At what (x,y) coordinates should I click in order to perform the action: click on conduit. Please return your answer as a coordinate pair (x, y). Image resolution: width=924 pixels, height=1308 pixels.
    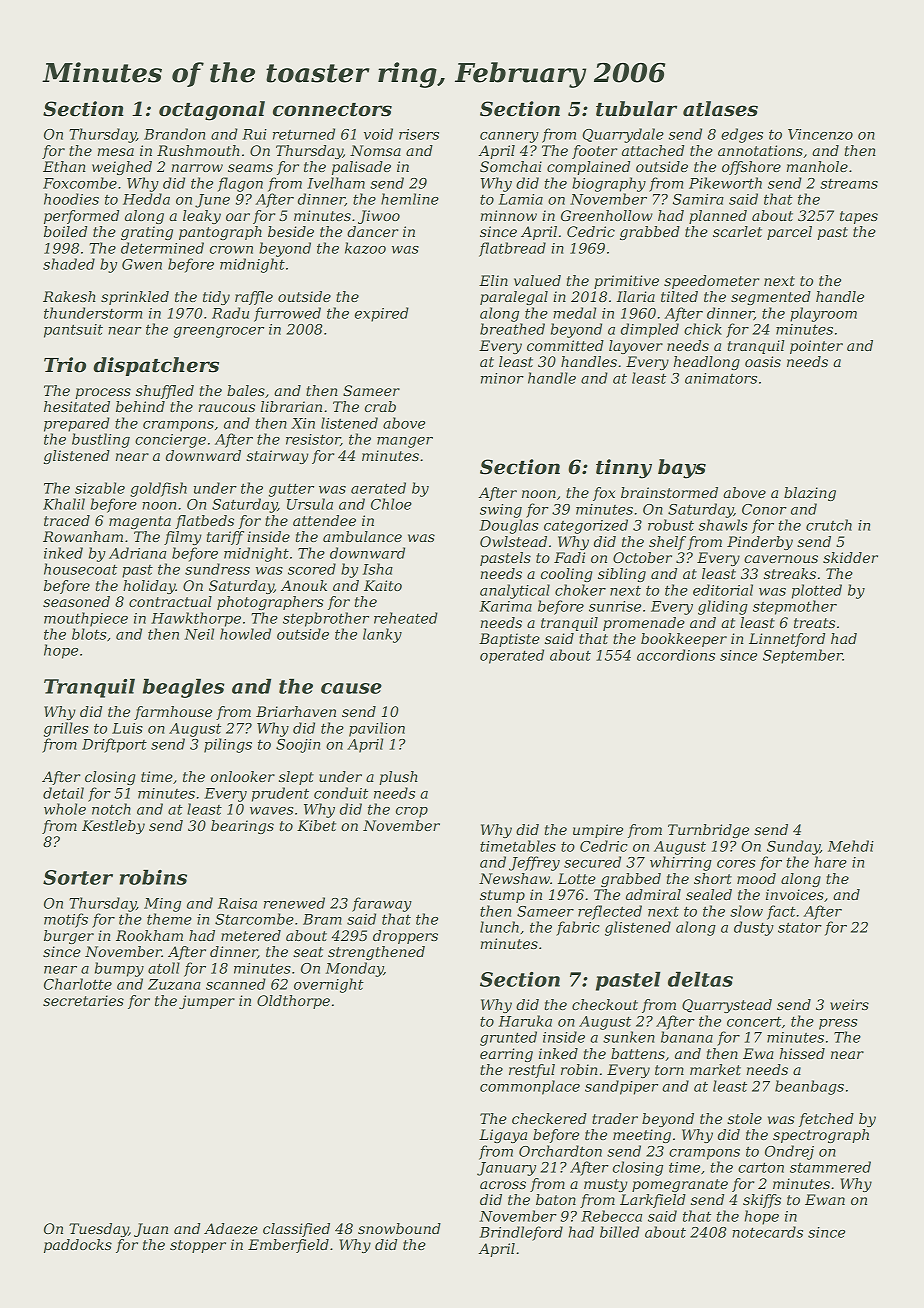
    Looking at the image, I should click on (341, 793).
